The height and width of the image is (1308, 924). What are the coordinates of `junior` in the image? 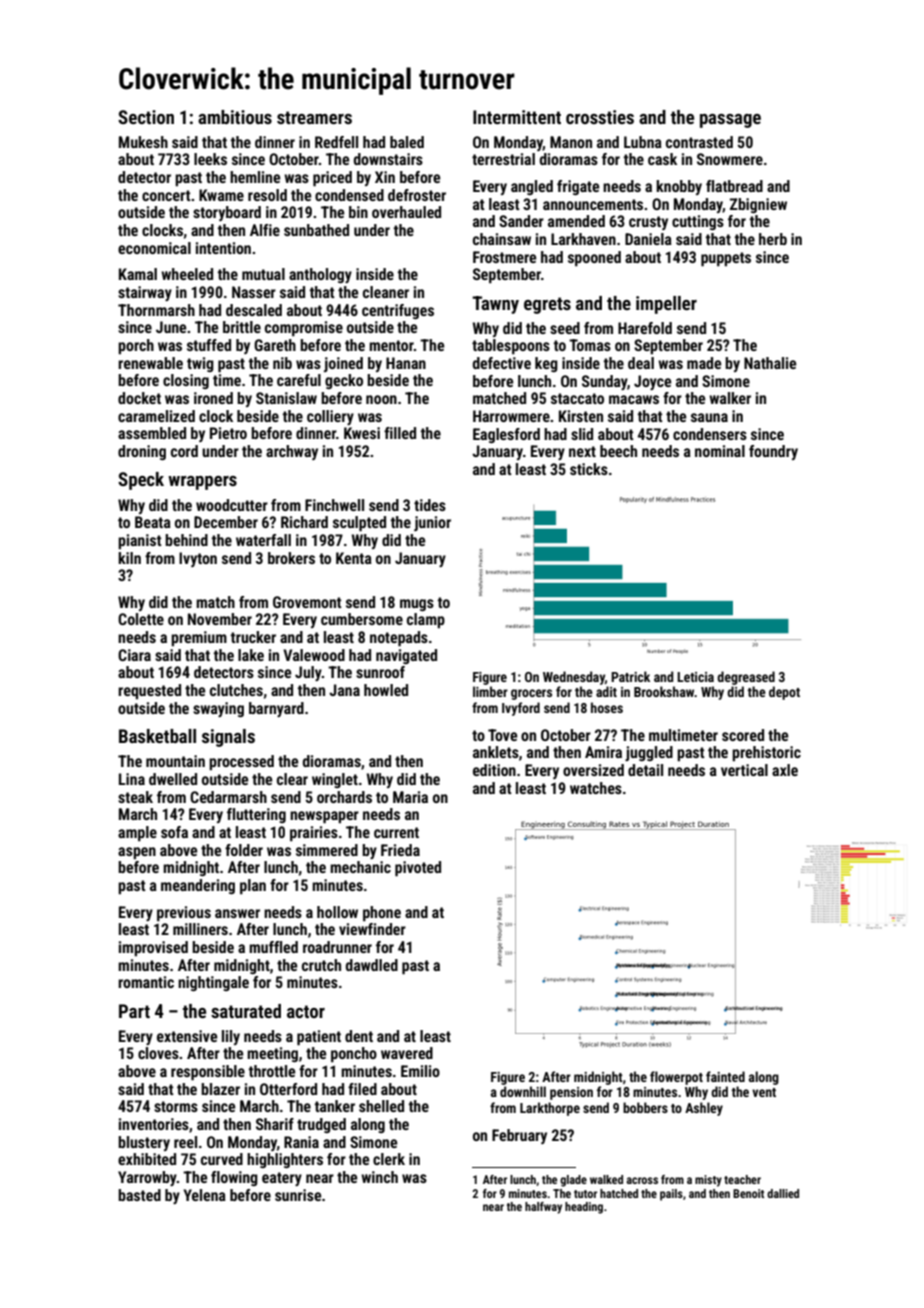 It's located at (432, 523).
